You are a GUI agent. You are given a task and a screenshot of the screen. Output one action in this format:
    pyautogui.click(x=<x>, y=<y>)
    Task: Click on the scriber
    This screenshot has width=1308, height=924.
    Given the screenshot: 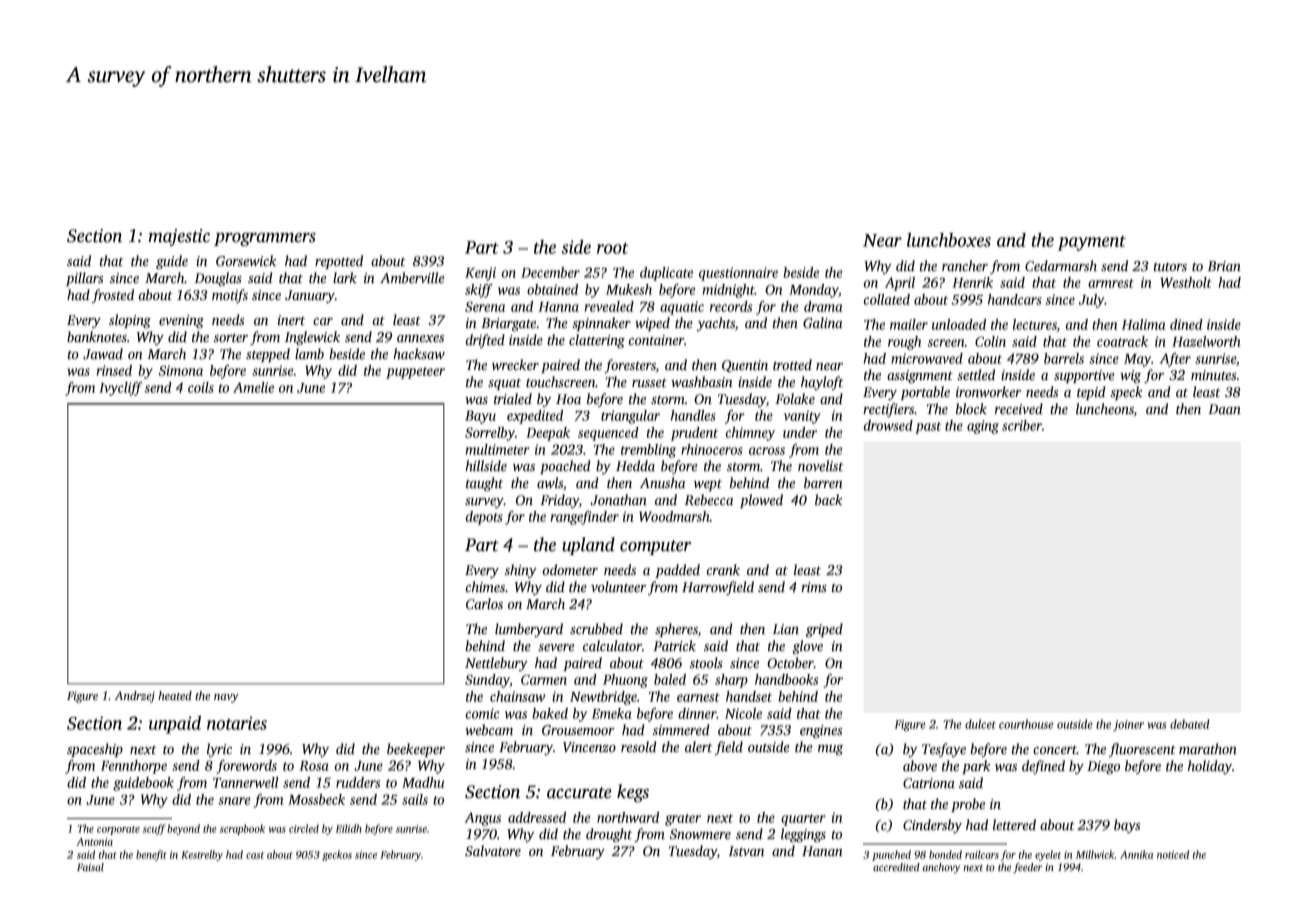 What is the action you would take?
    pyautogui.click(x=1022, y=425)
